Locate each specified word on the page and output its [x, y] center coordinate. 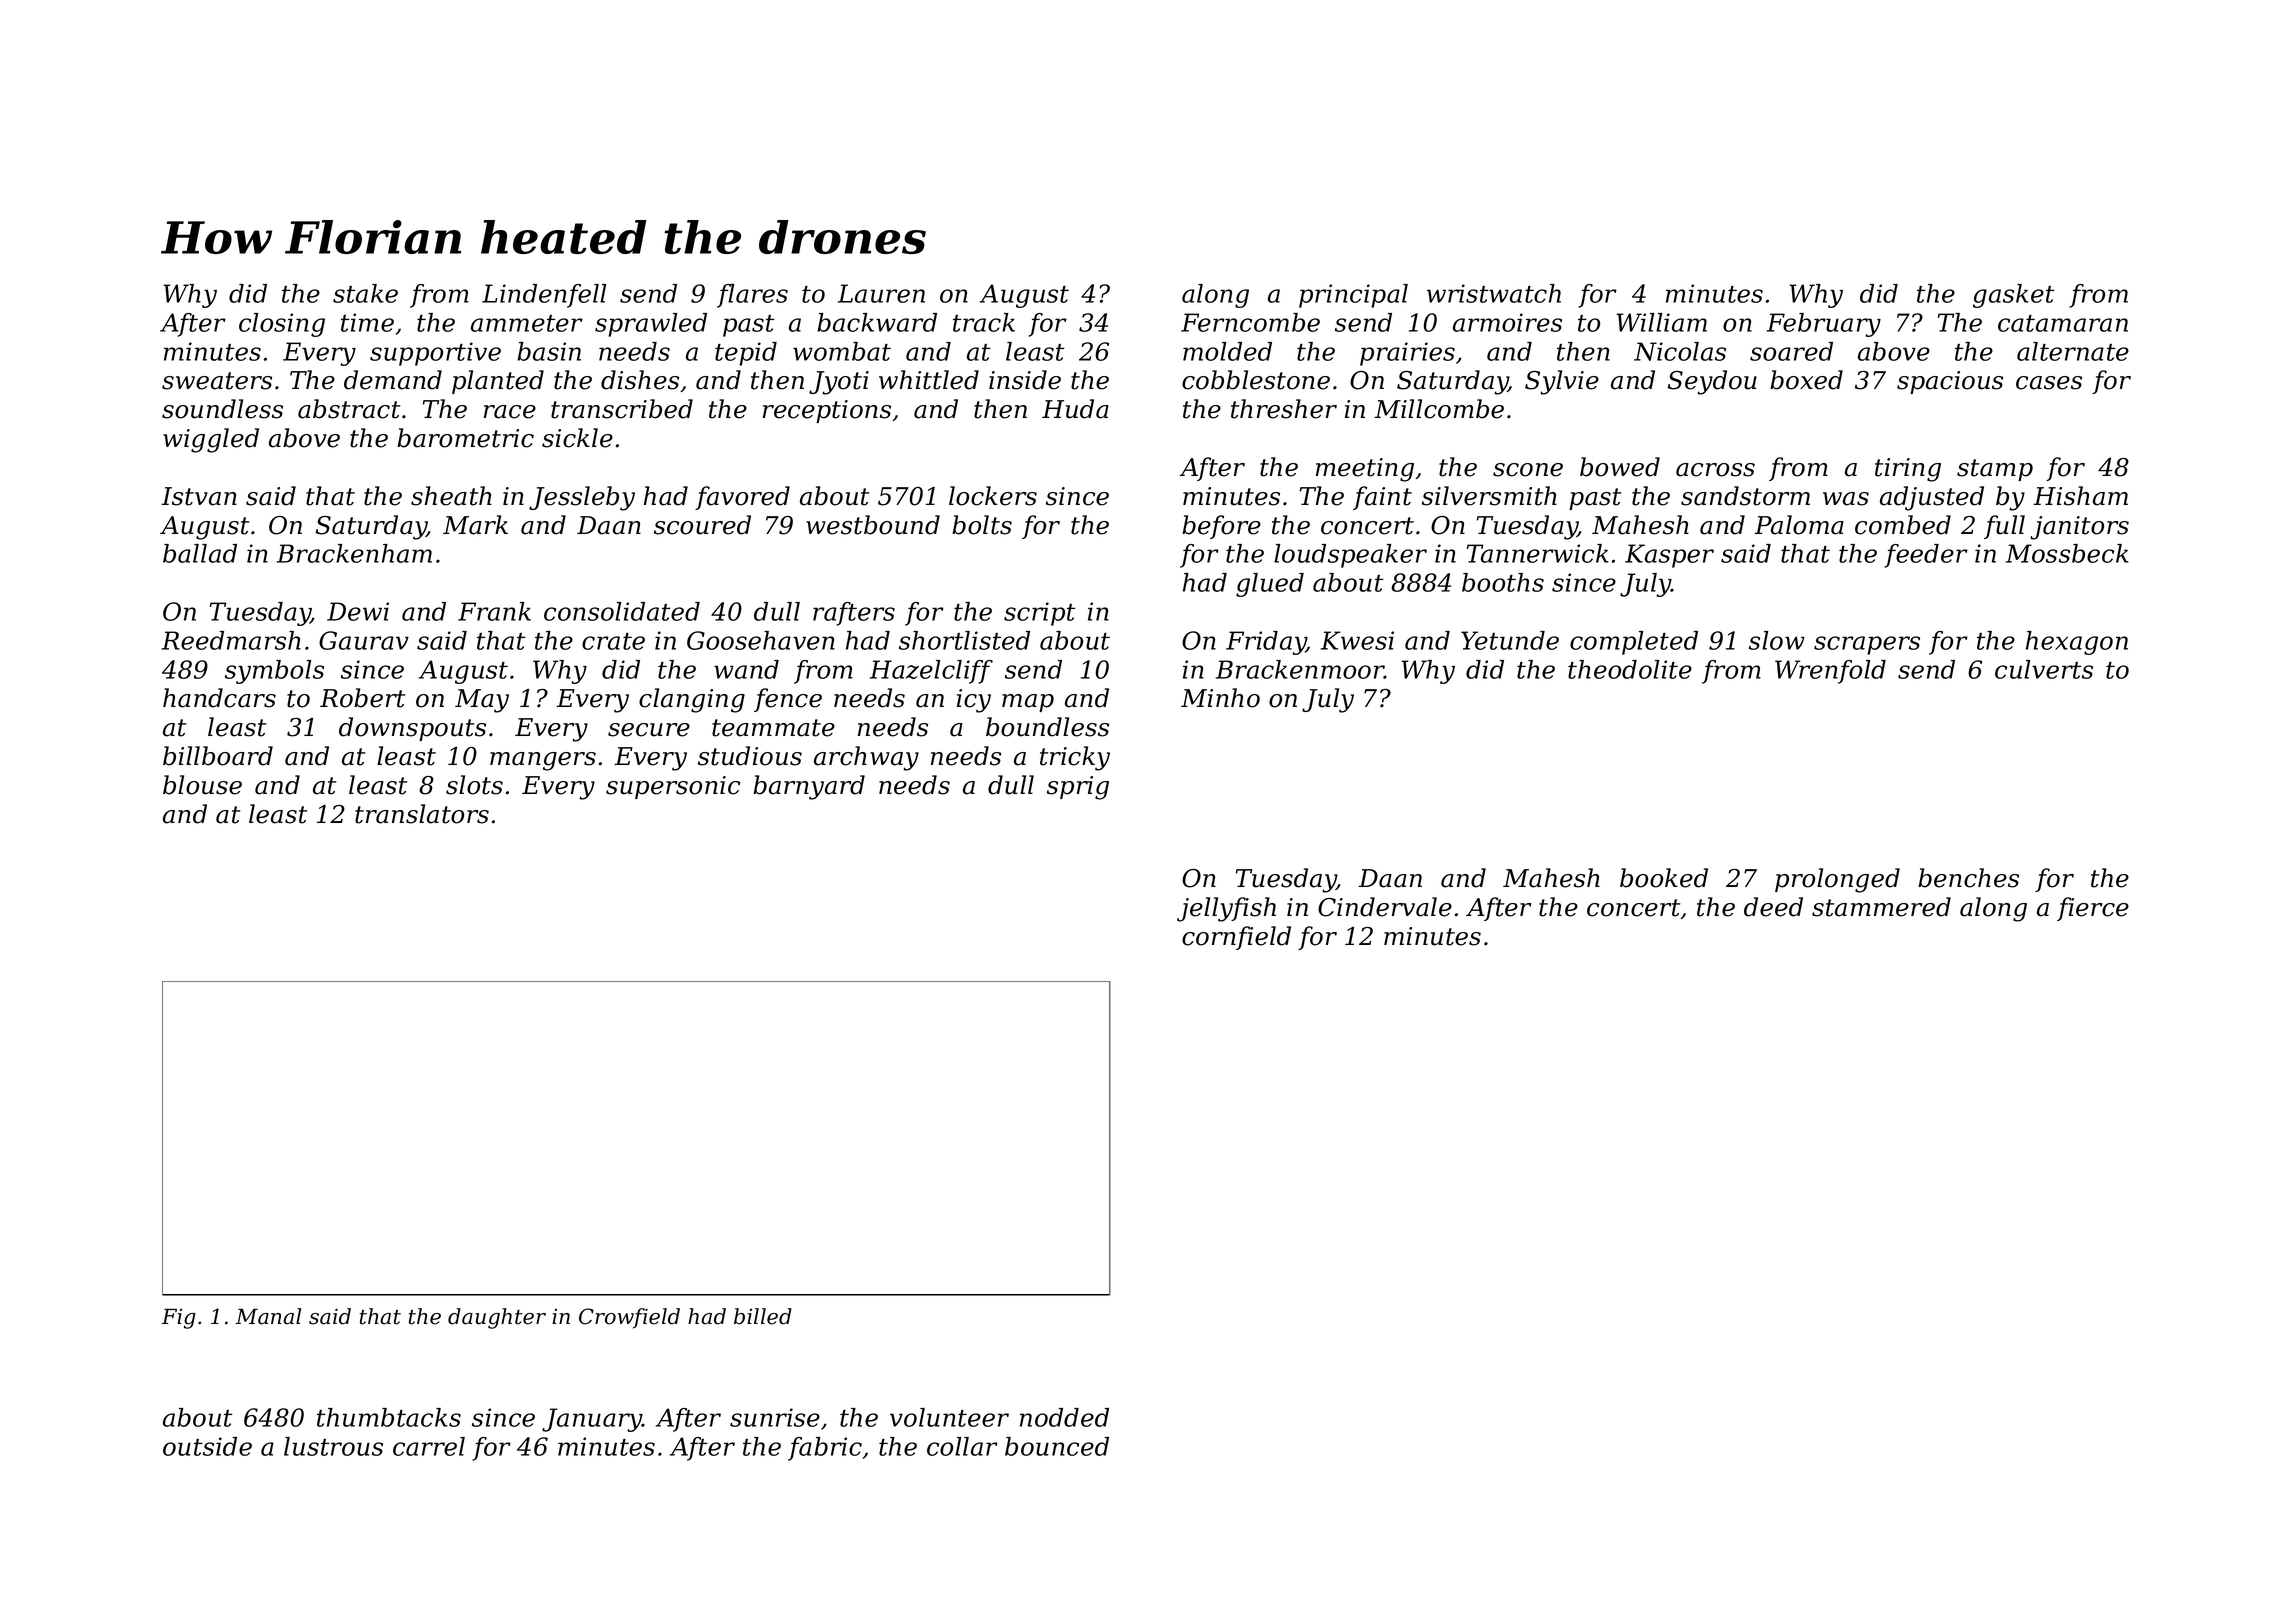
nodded [1064, 1417]
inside [1025, 380]
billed [763, 1316]
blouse [202, 785]
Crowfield [629, 1318]
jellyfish [1226, 909]
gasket [2014, 296]
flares [752, 296]
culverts [2044, 669]
